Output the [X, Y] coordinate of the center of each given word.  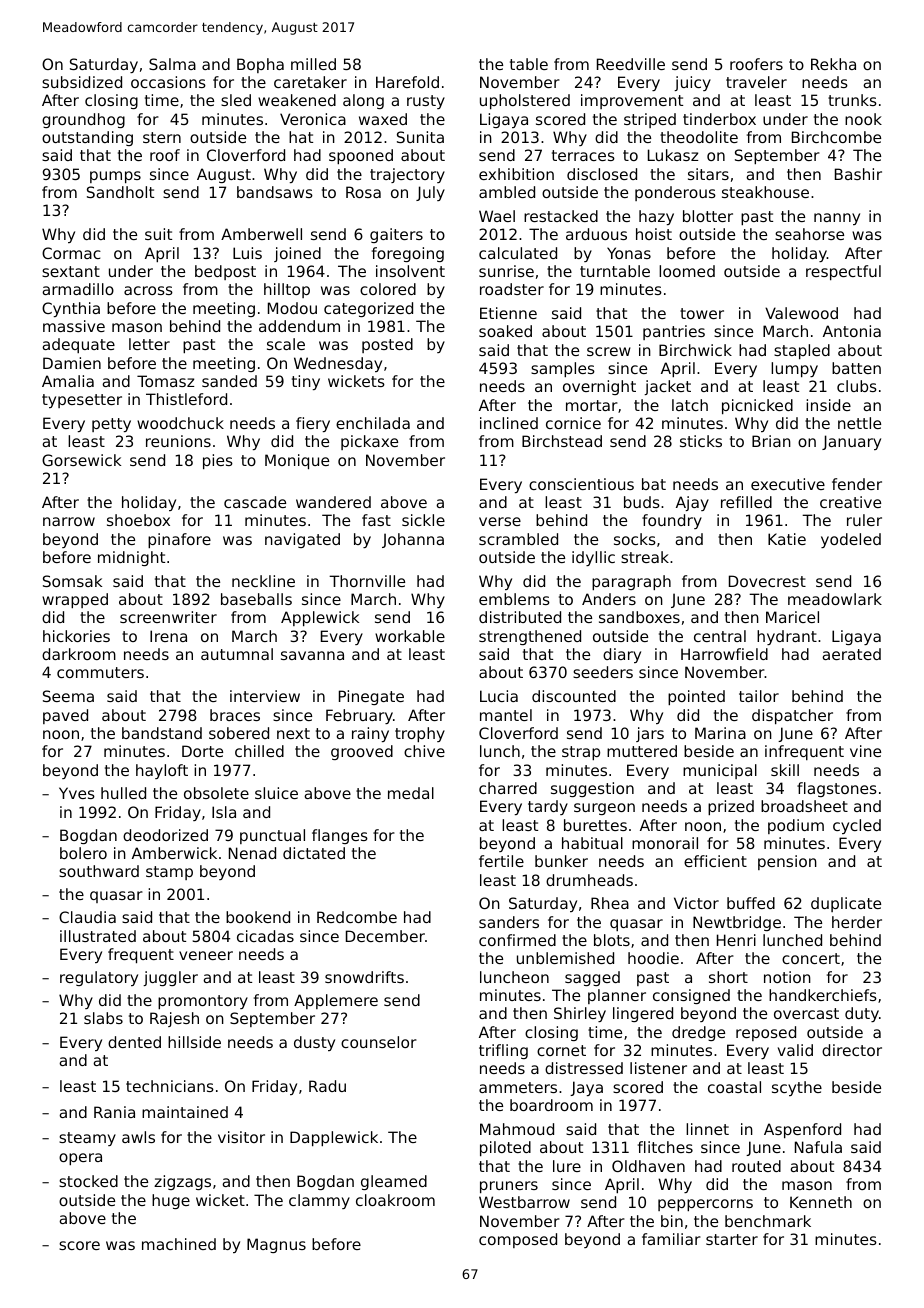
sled [236, 100]
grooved [362, 752]
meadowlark [835, 599]
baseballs [256, 599]
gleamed [394, 1182]
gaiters [396, 235]
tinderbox [719, 119]
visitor [241, 1137]
